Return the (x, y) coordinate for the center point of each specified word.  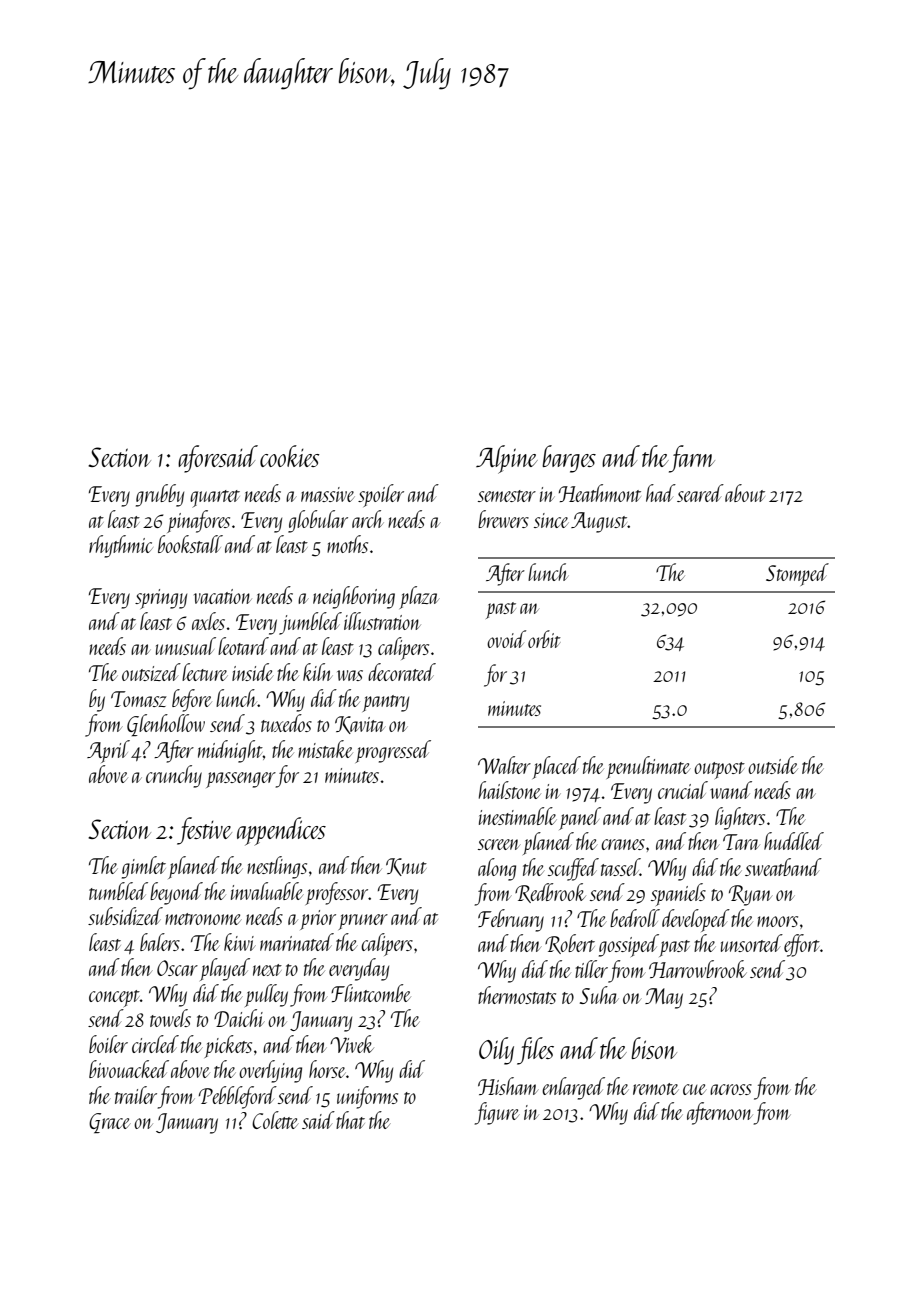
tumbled (118, 891)
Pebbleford (238, 1097)
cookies (289, 456)
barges (569, 459)
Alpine (507, 459)
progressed (393, 751)
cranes (623, 844)
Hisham (508, 1086)
